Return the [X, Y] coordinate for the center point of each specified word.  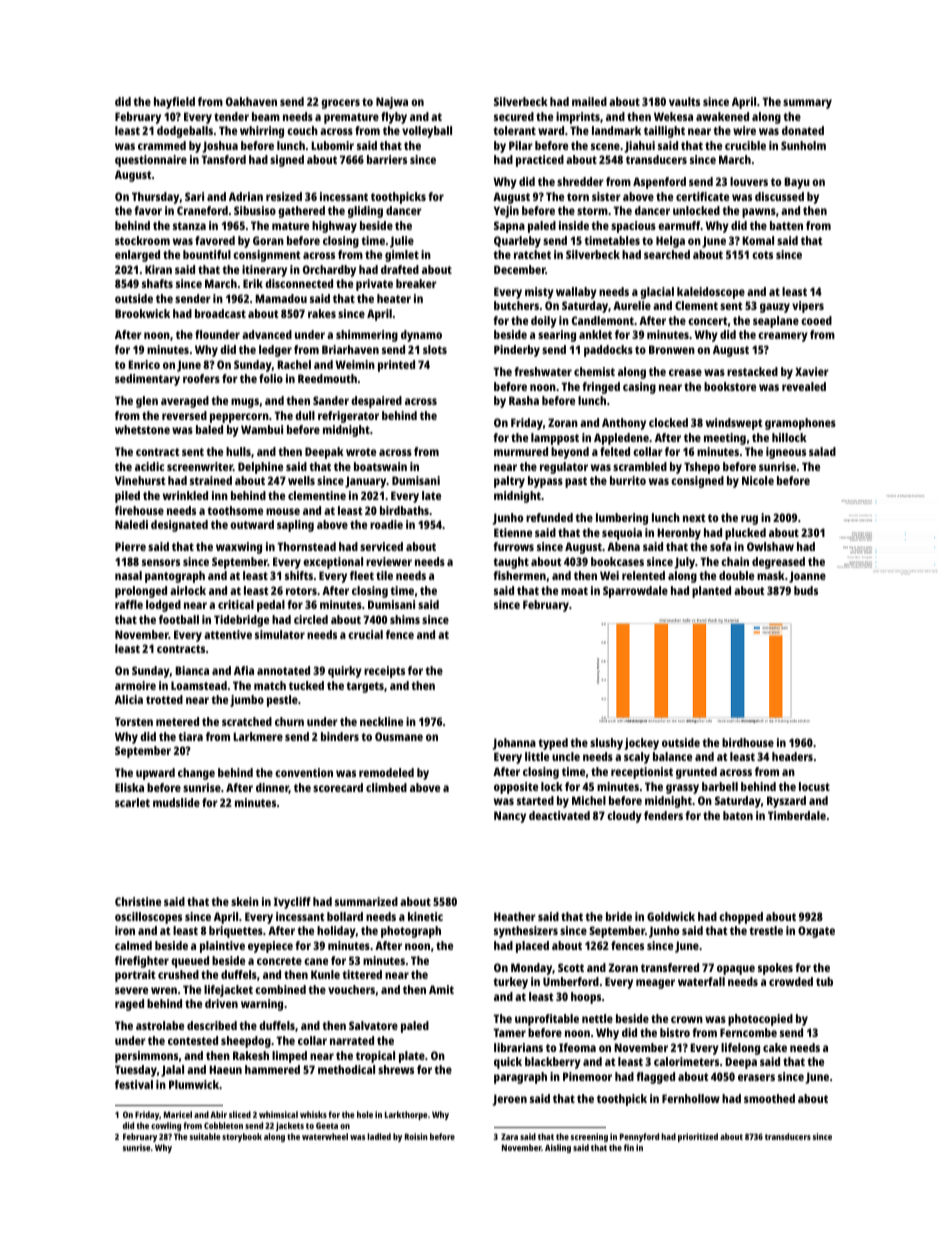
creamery [783, 337]
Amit [441, 989]
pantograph [175, 577]
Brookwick [142, 313]
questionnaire [151, 161]
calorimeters [686, 1061]
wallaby [576, 293]
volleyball [427, 132]
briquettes [236, 932]
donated [803, 130]
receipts [384, 672]
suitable [205, 1136]
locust [814, 786]
